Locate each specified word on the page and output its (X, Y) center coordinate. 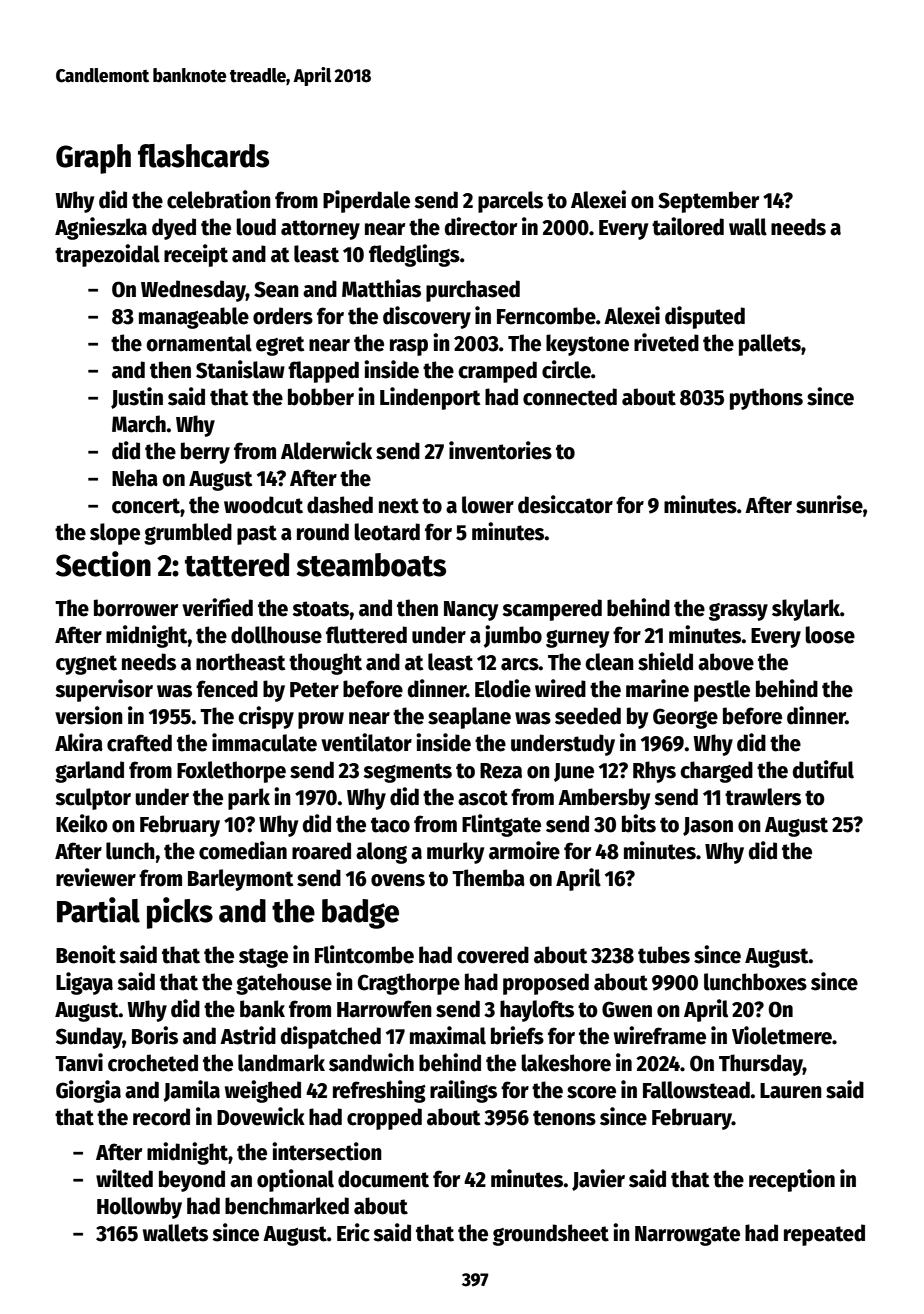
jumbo (513, 636)
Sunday (89, 1038)
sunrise (829, 504)
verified (217, 607)
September (708, 202)
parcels (510, 202)
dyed (174, 229)
